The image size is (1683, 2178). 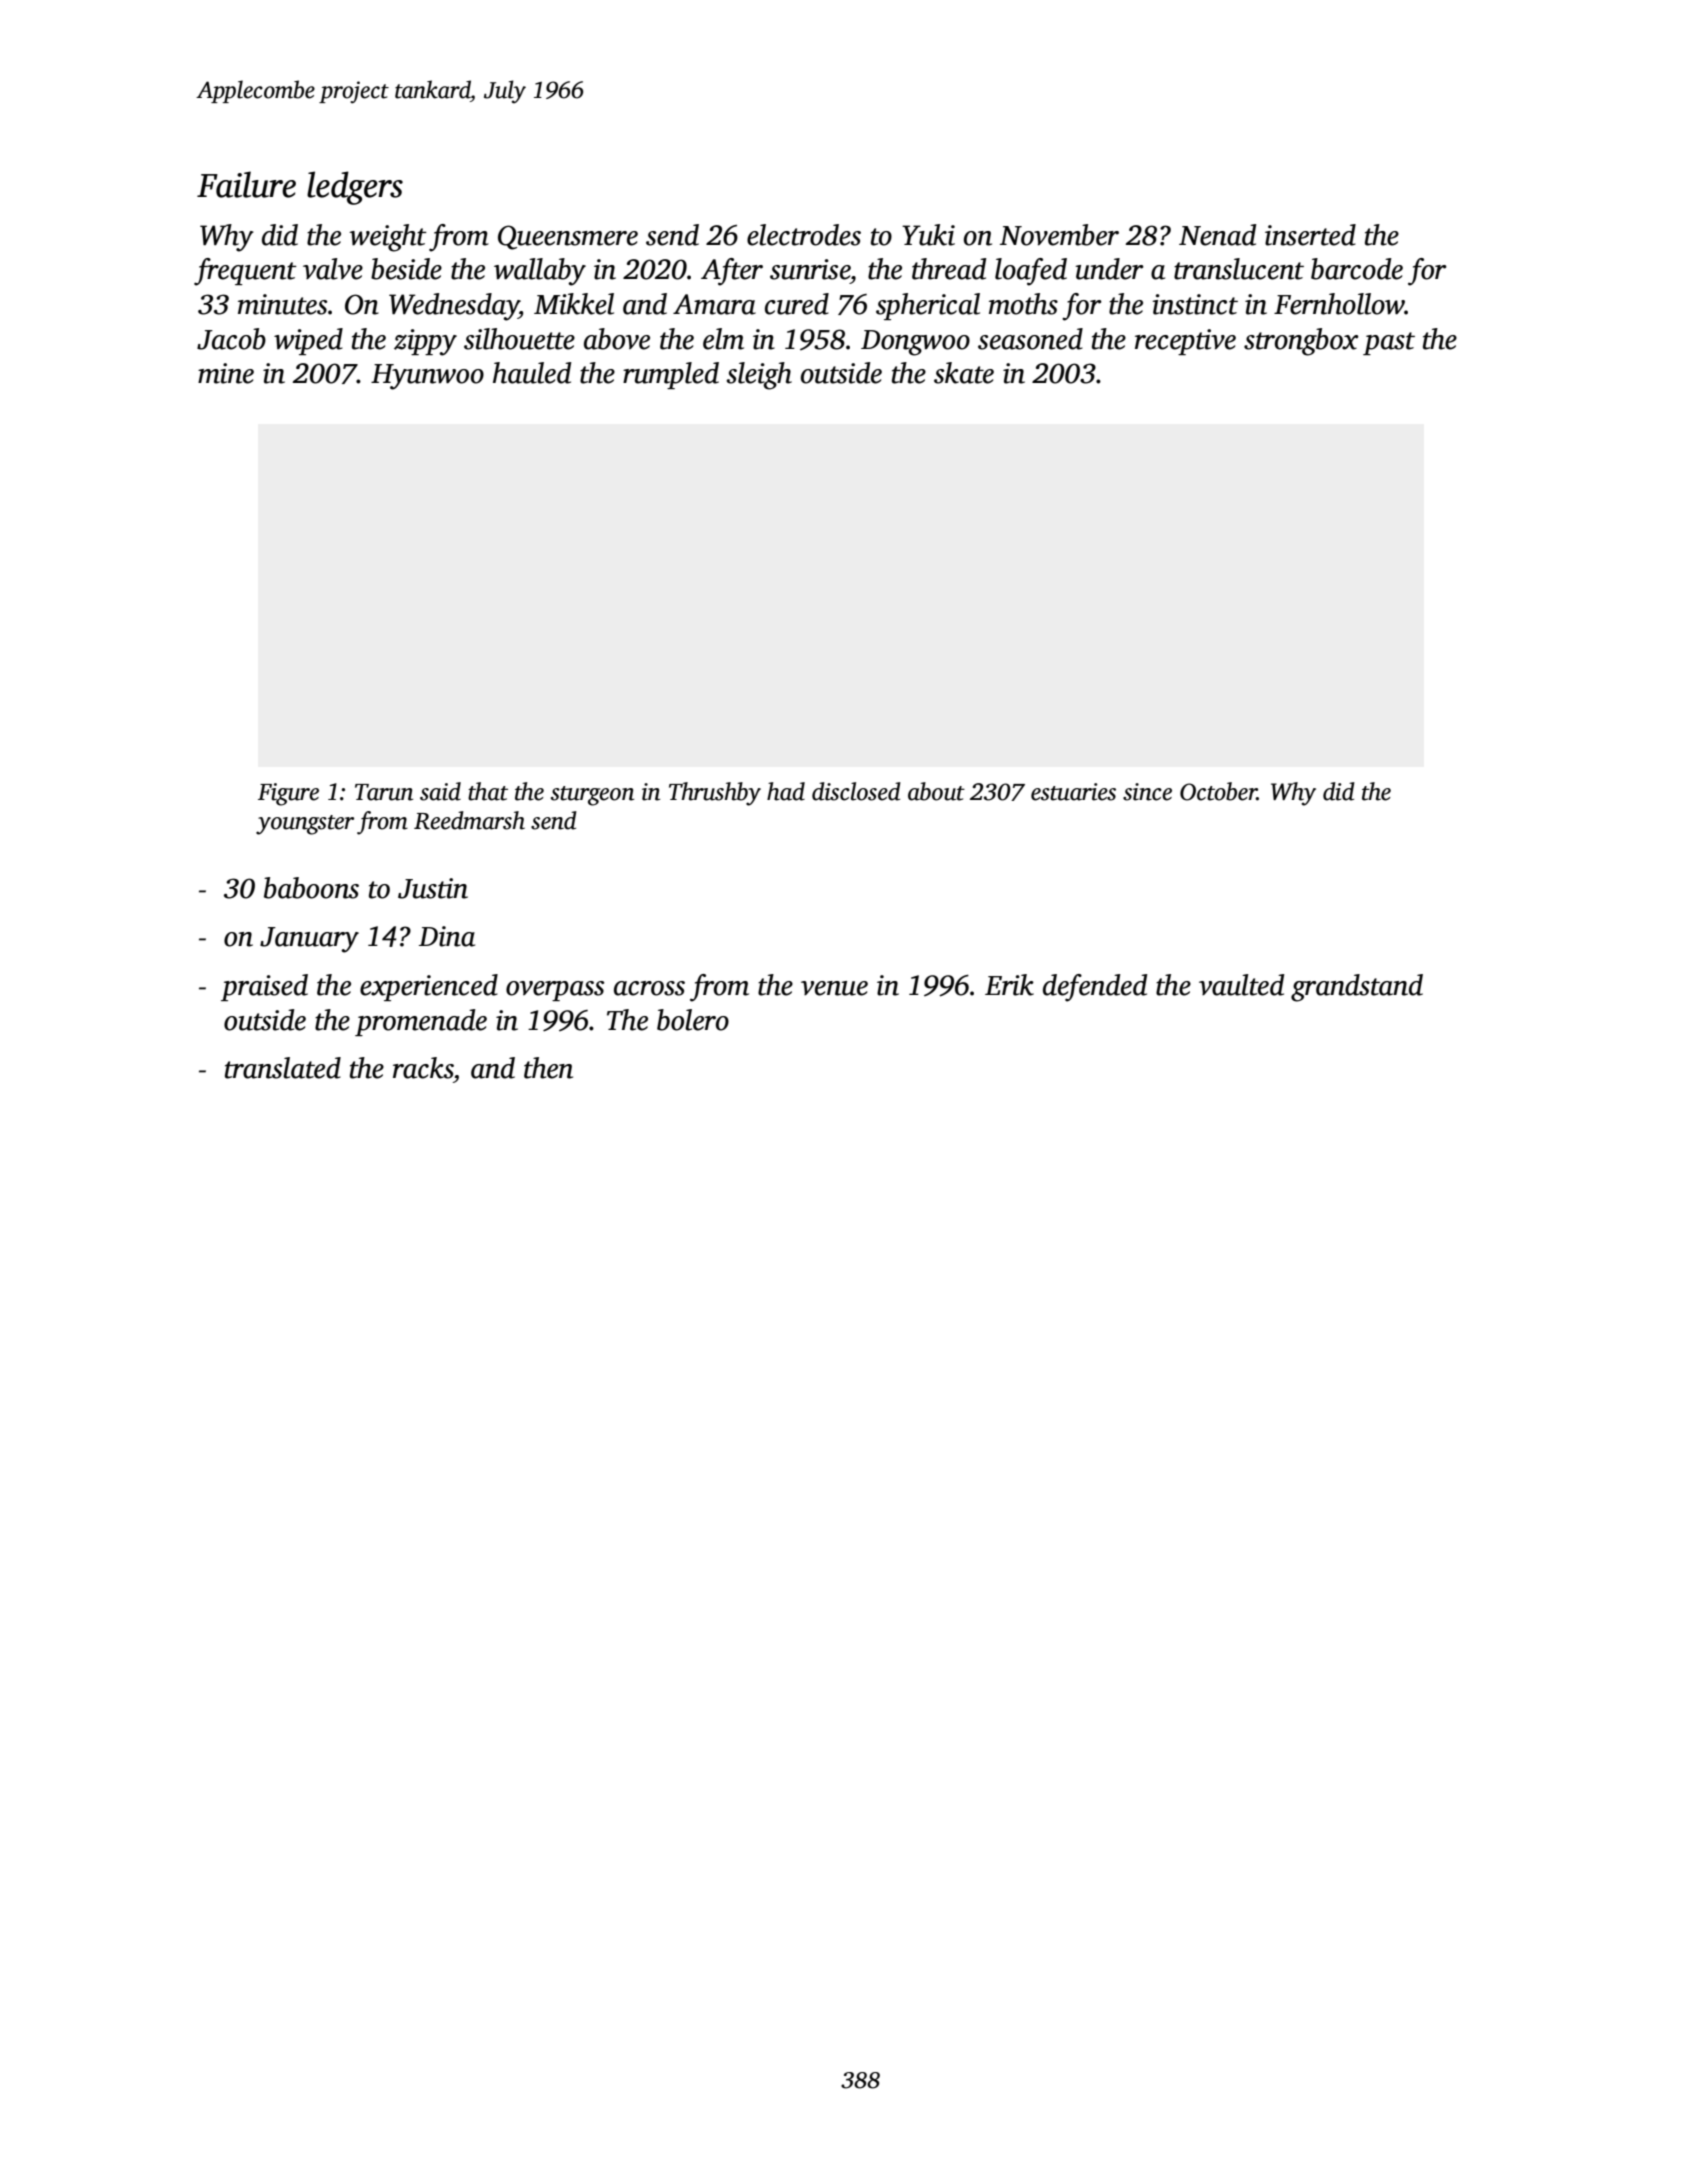 I want to click on bolero, so click(x=693, y=1020).
